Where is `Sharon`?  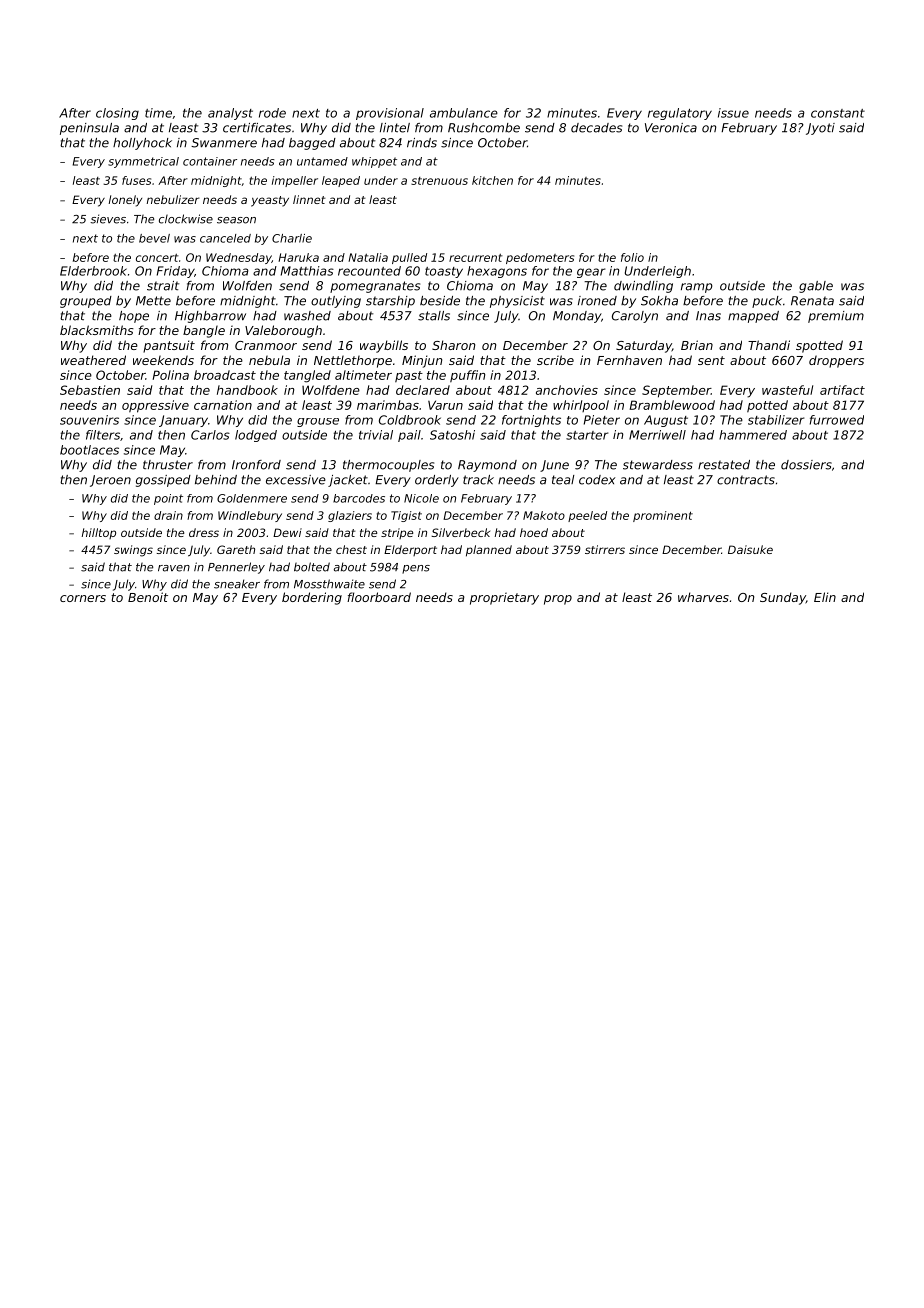
Sharon is located at coordinates (453, 345).
